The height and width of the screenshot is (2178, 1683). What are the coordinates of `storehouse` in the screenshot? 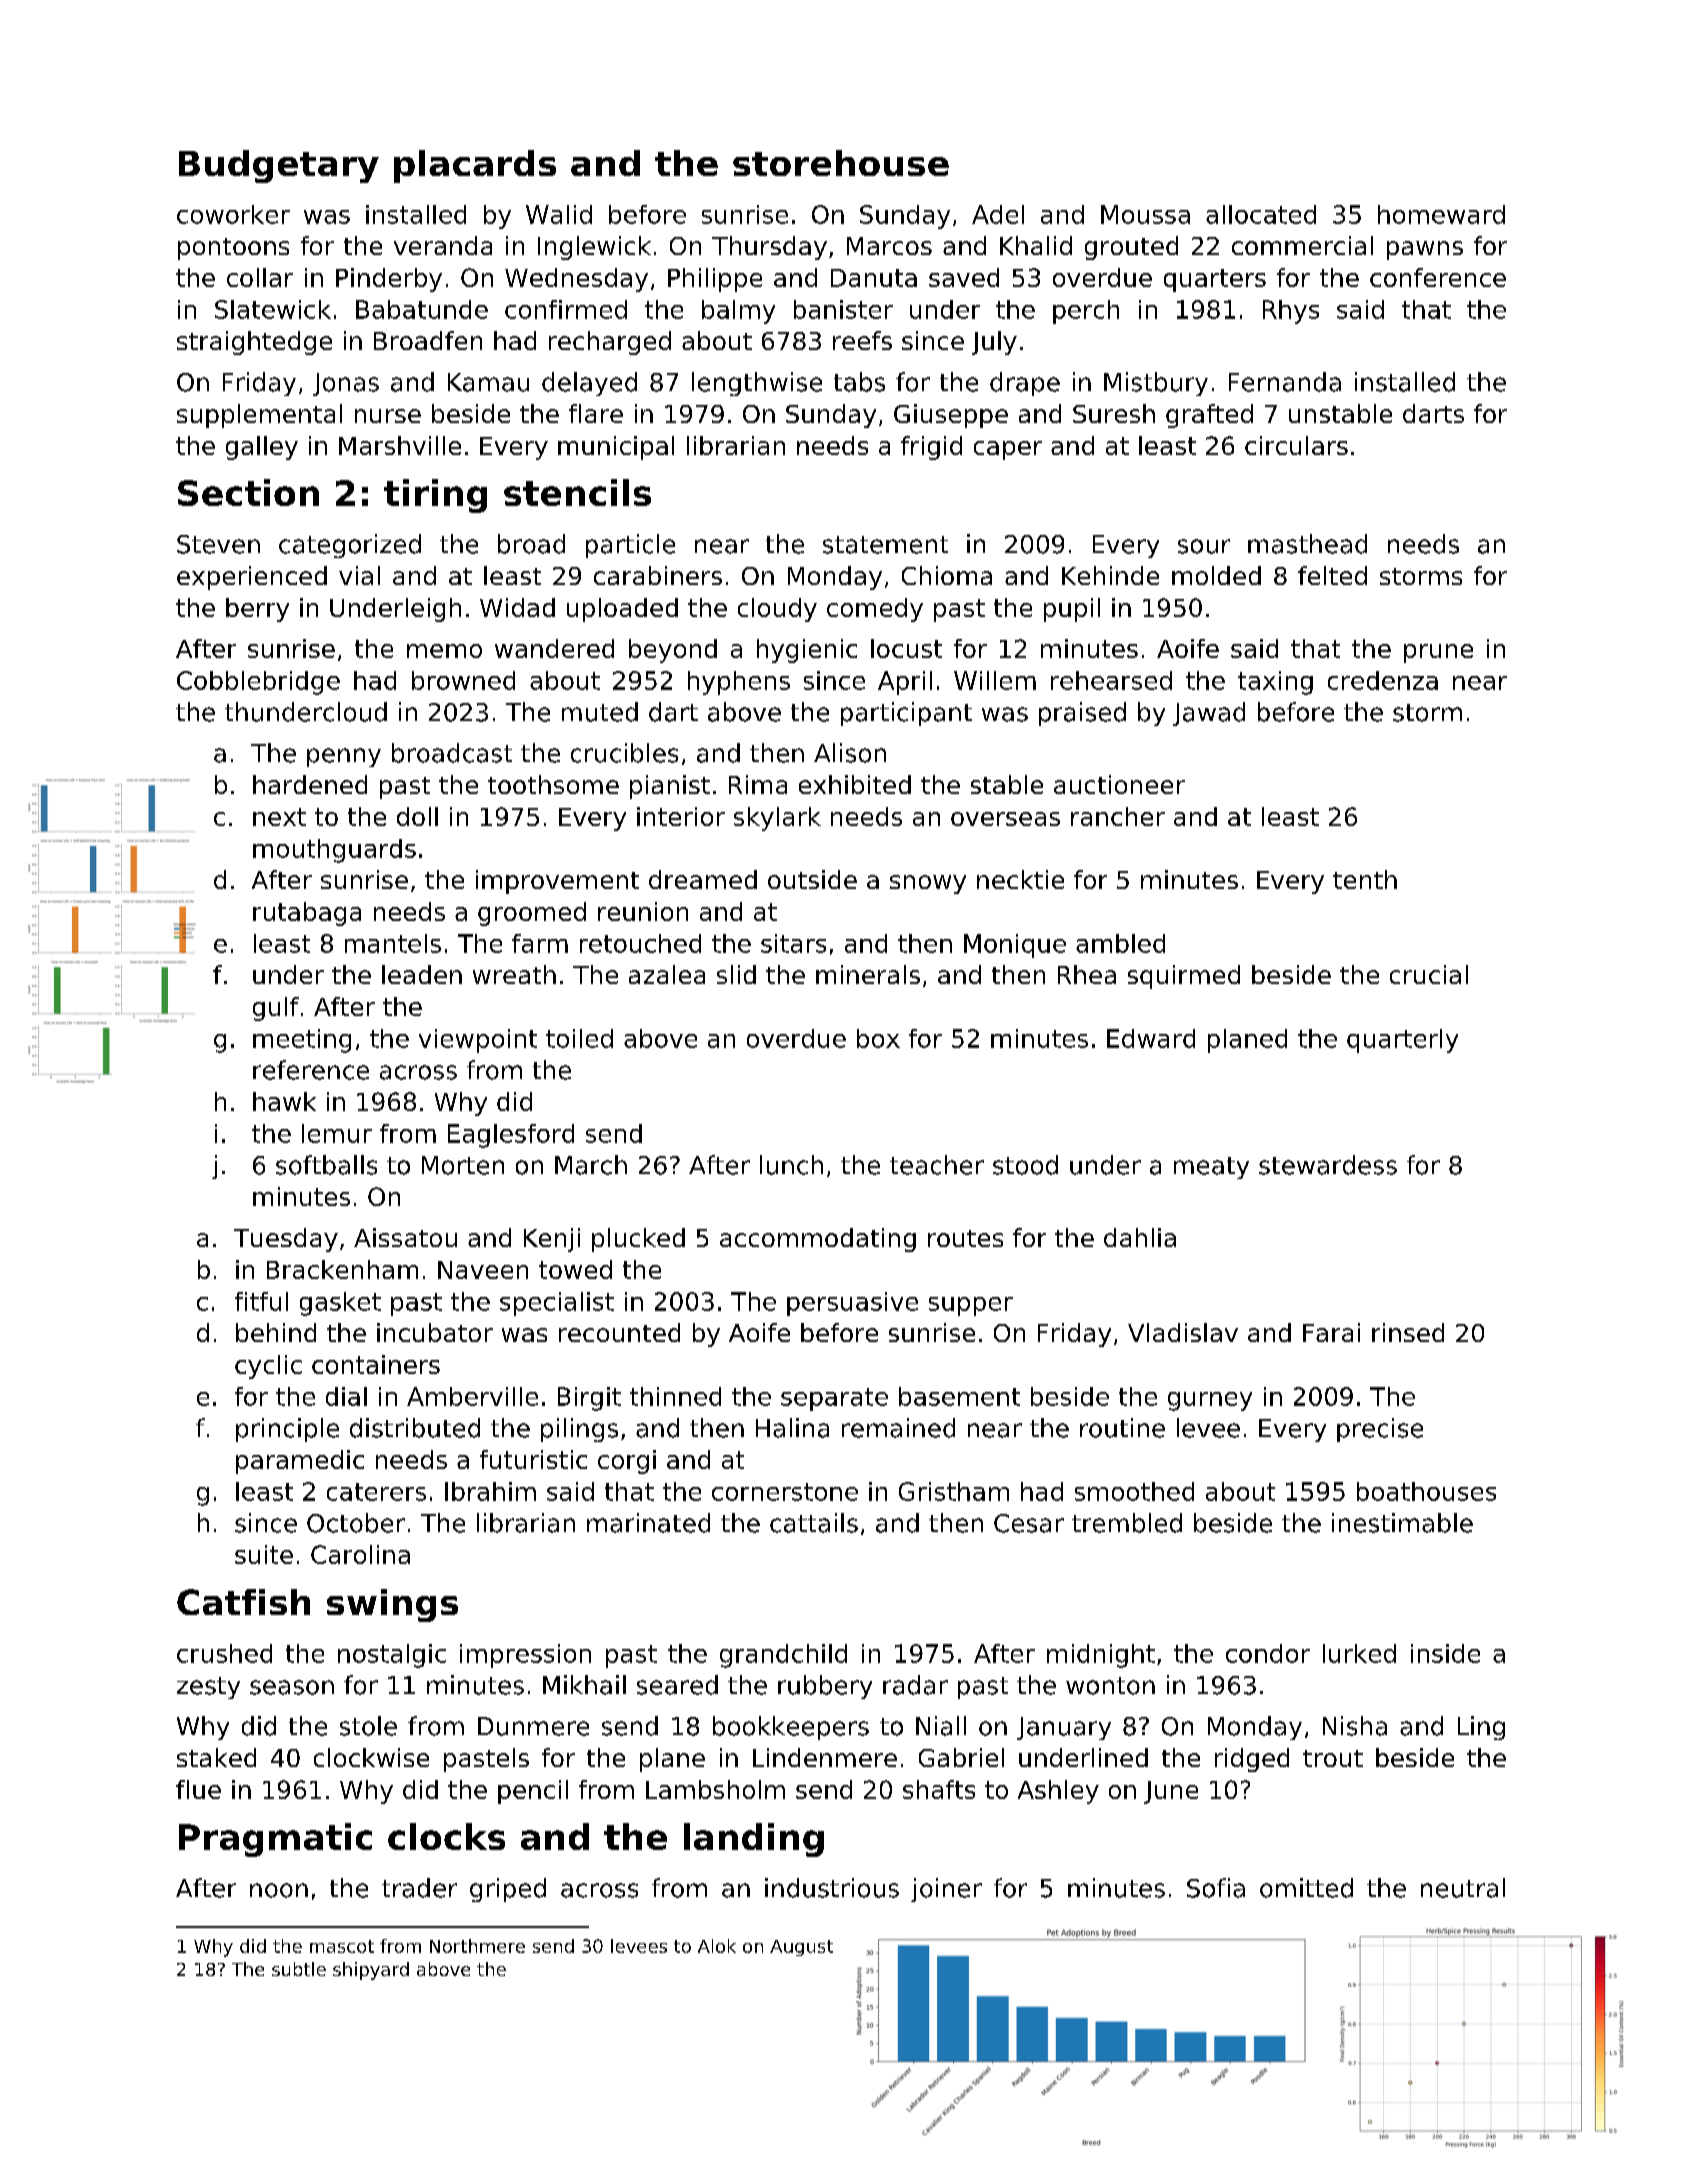 It's located at (841, 163).
